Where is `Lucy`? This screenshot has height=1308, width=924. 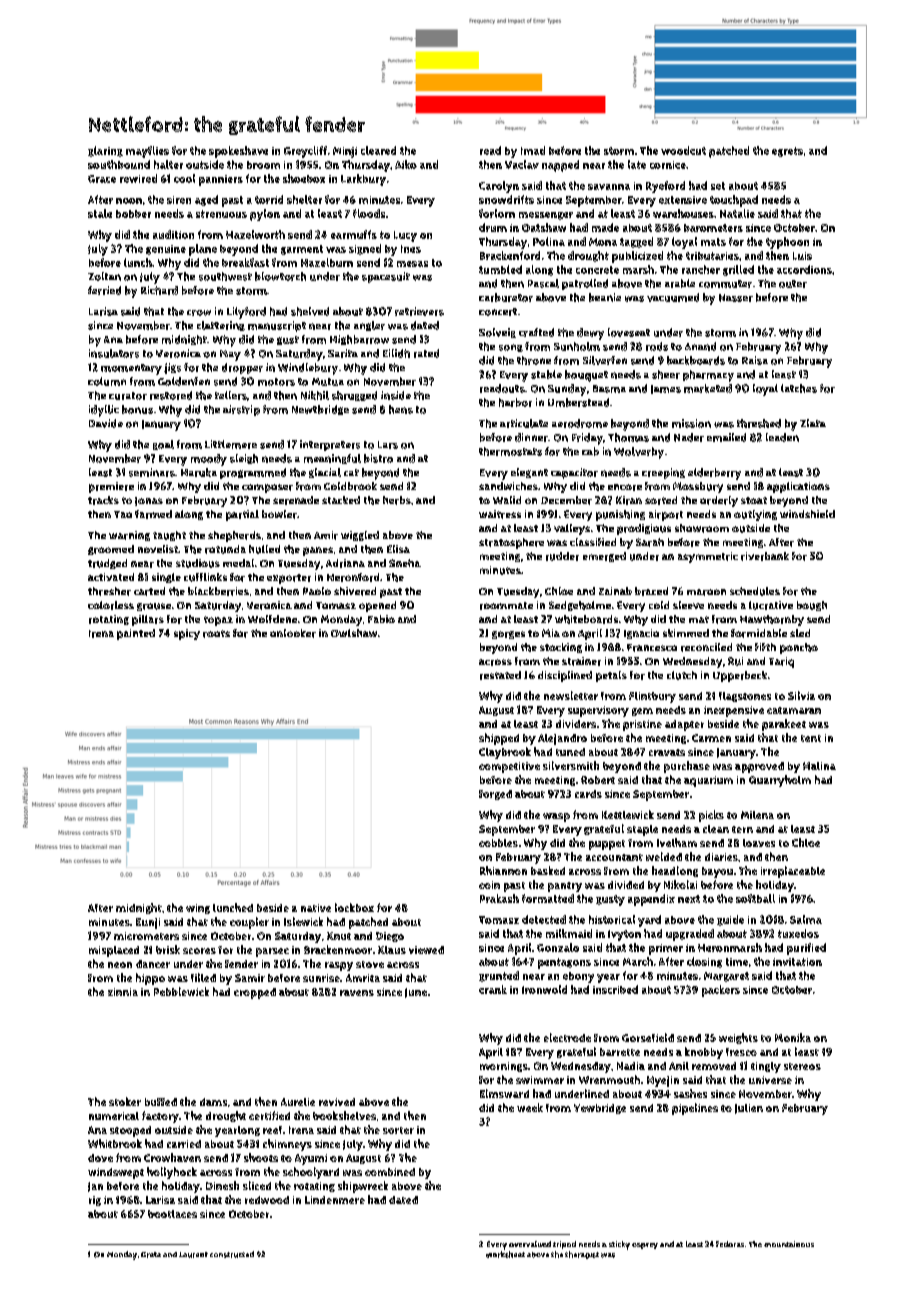 Lucy is located at coordinates (405, 236).
